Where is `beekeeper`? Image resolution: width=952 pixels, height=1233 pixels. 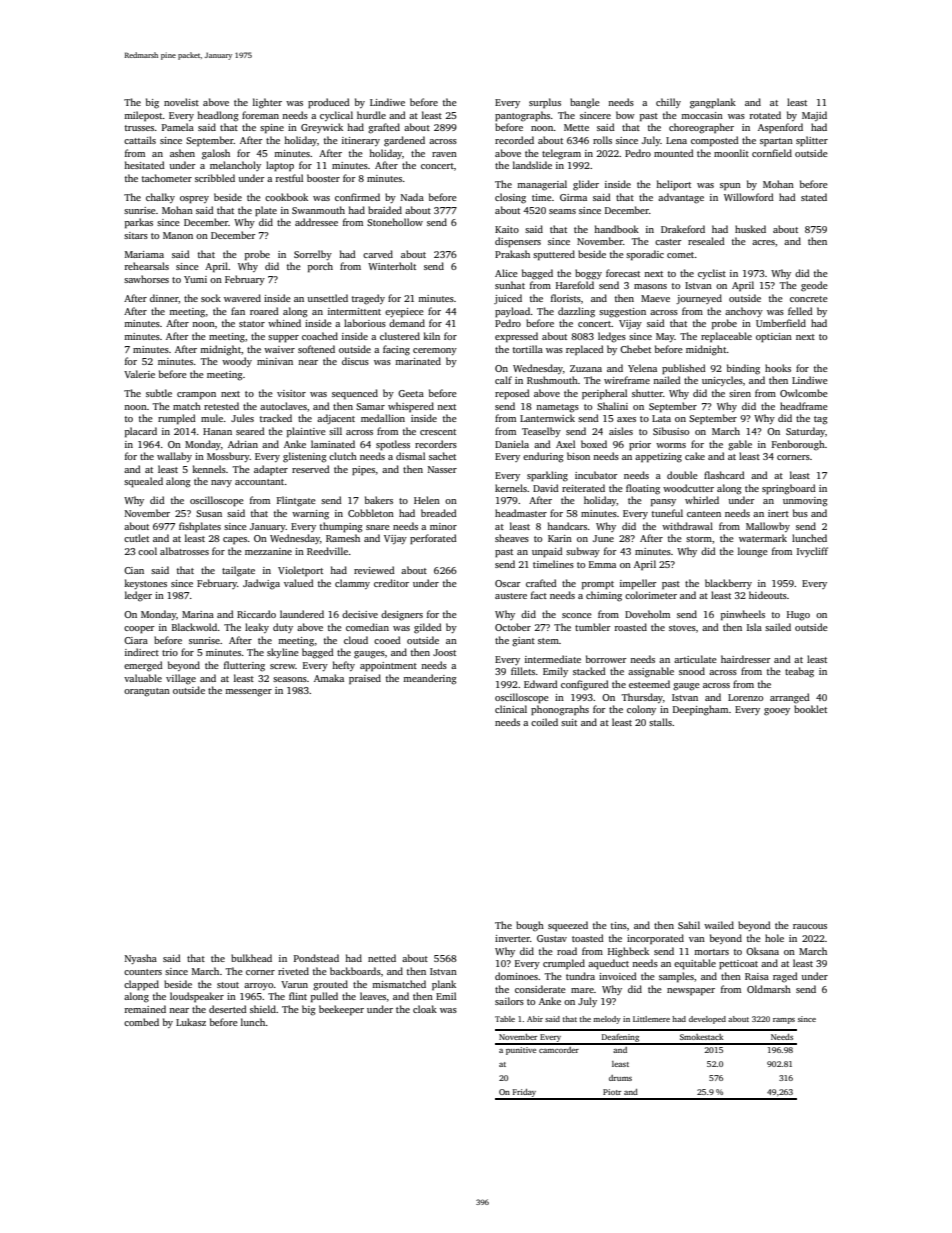
beekeeper is located at coordinates (341, 1010).
